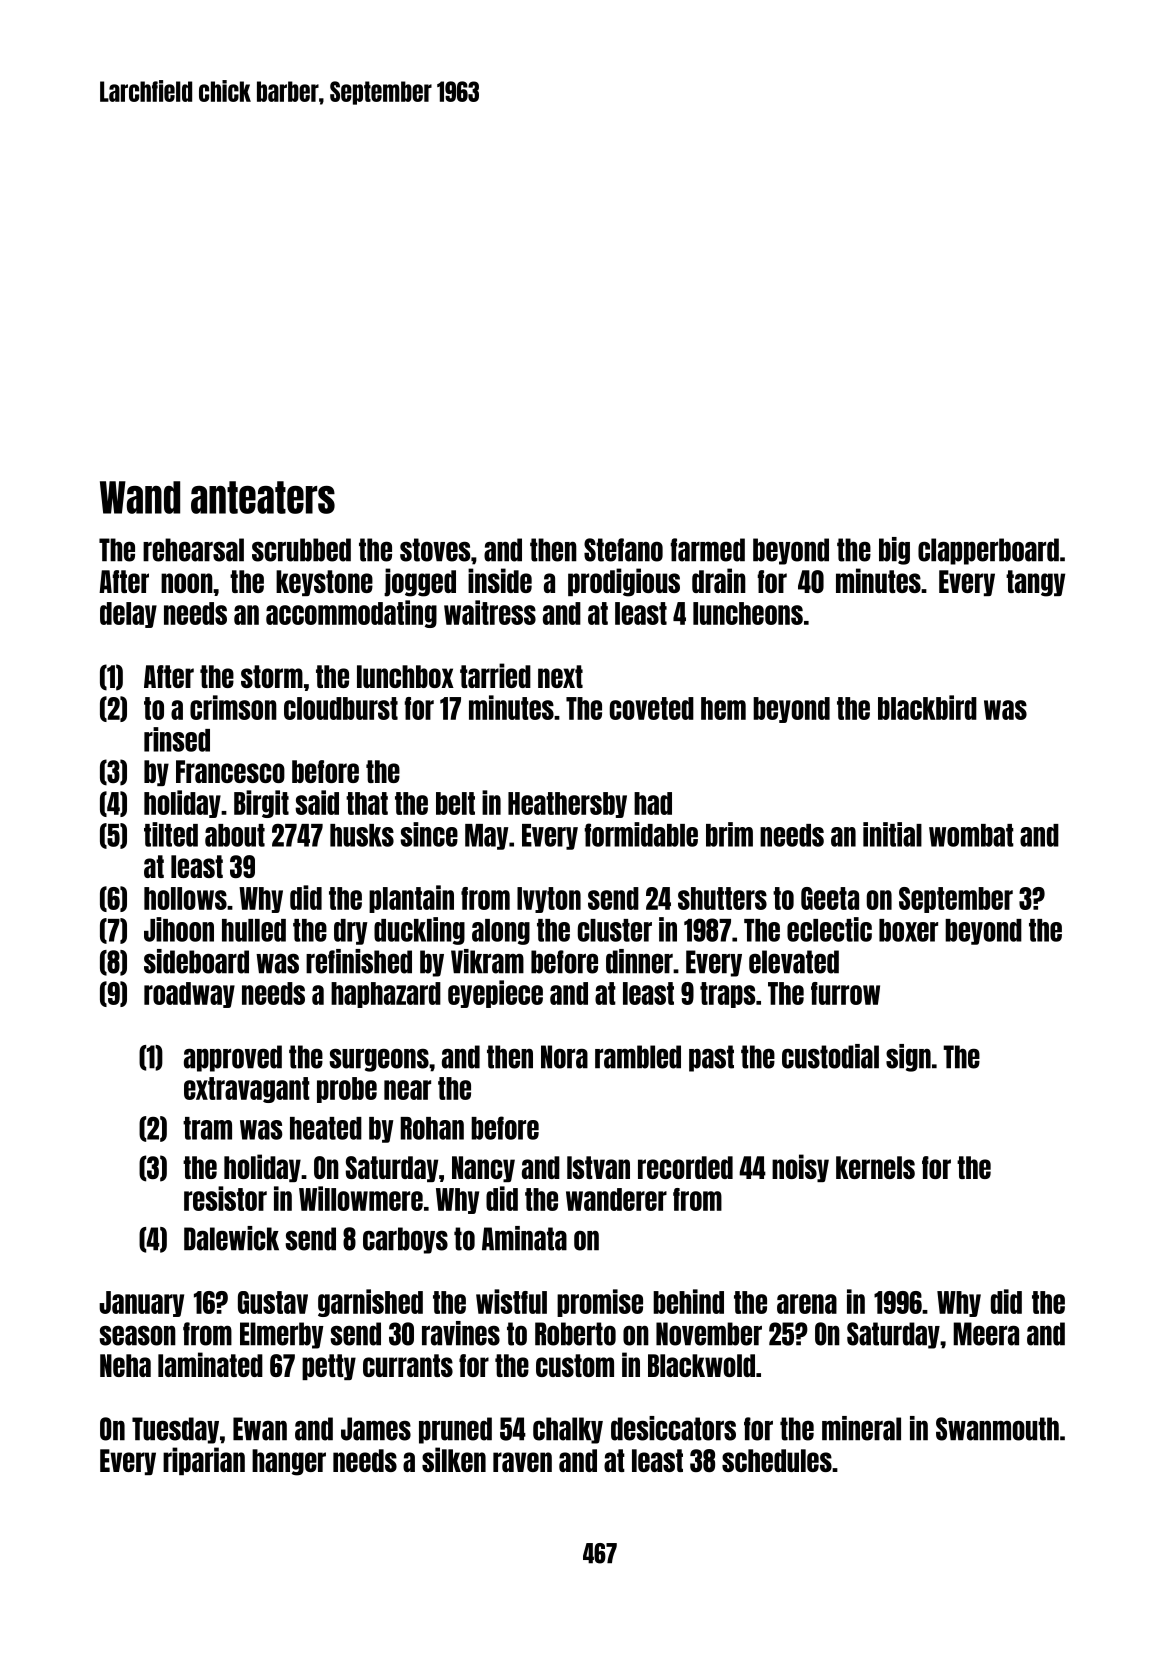 The height and width of the page is (1654, 1165). What do you see at coordinates (875, 1167) in the page?
I see `kernels` at bounding box center [875, 1167].
